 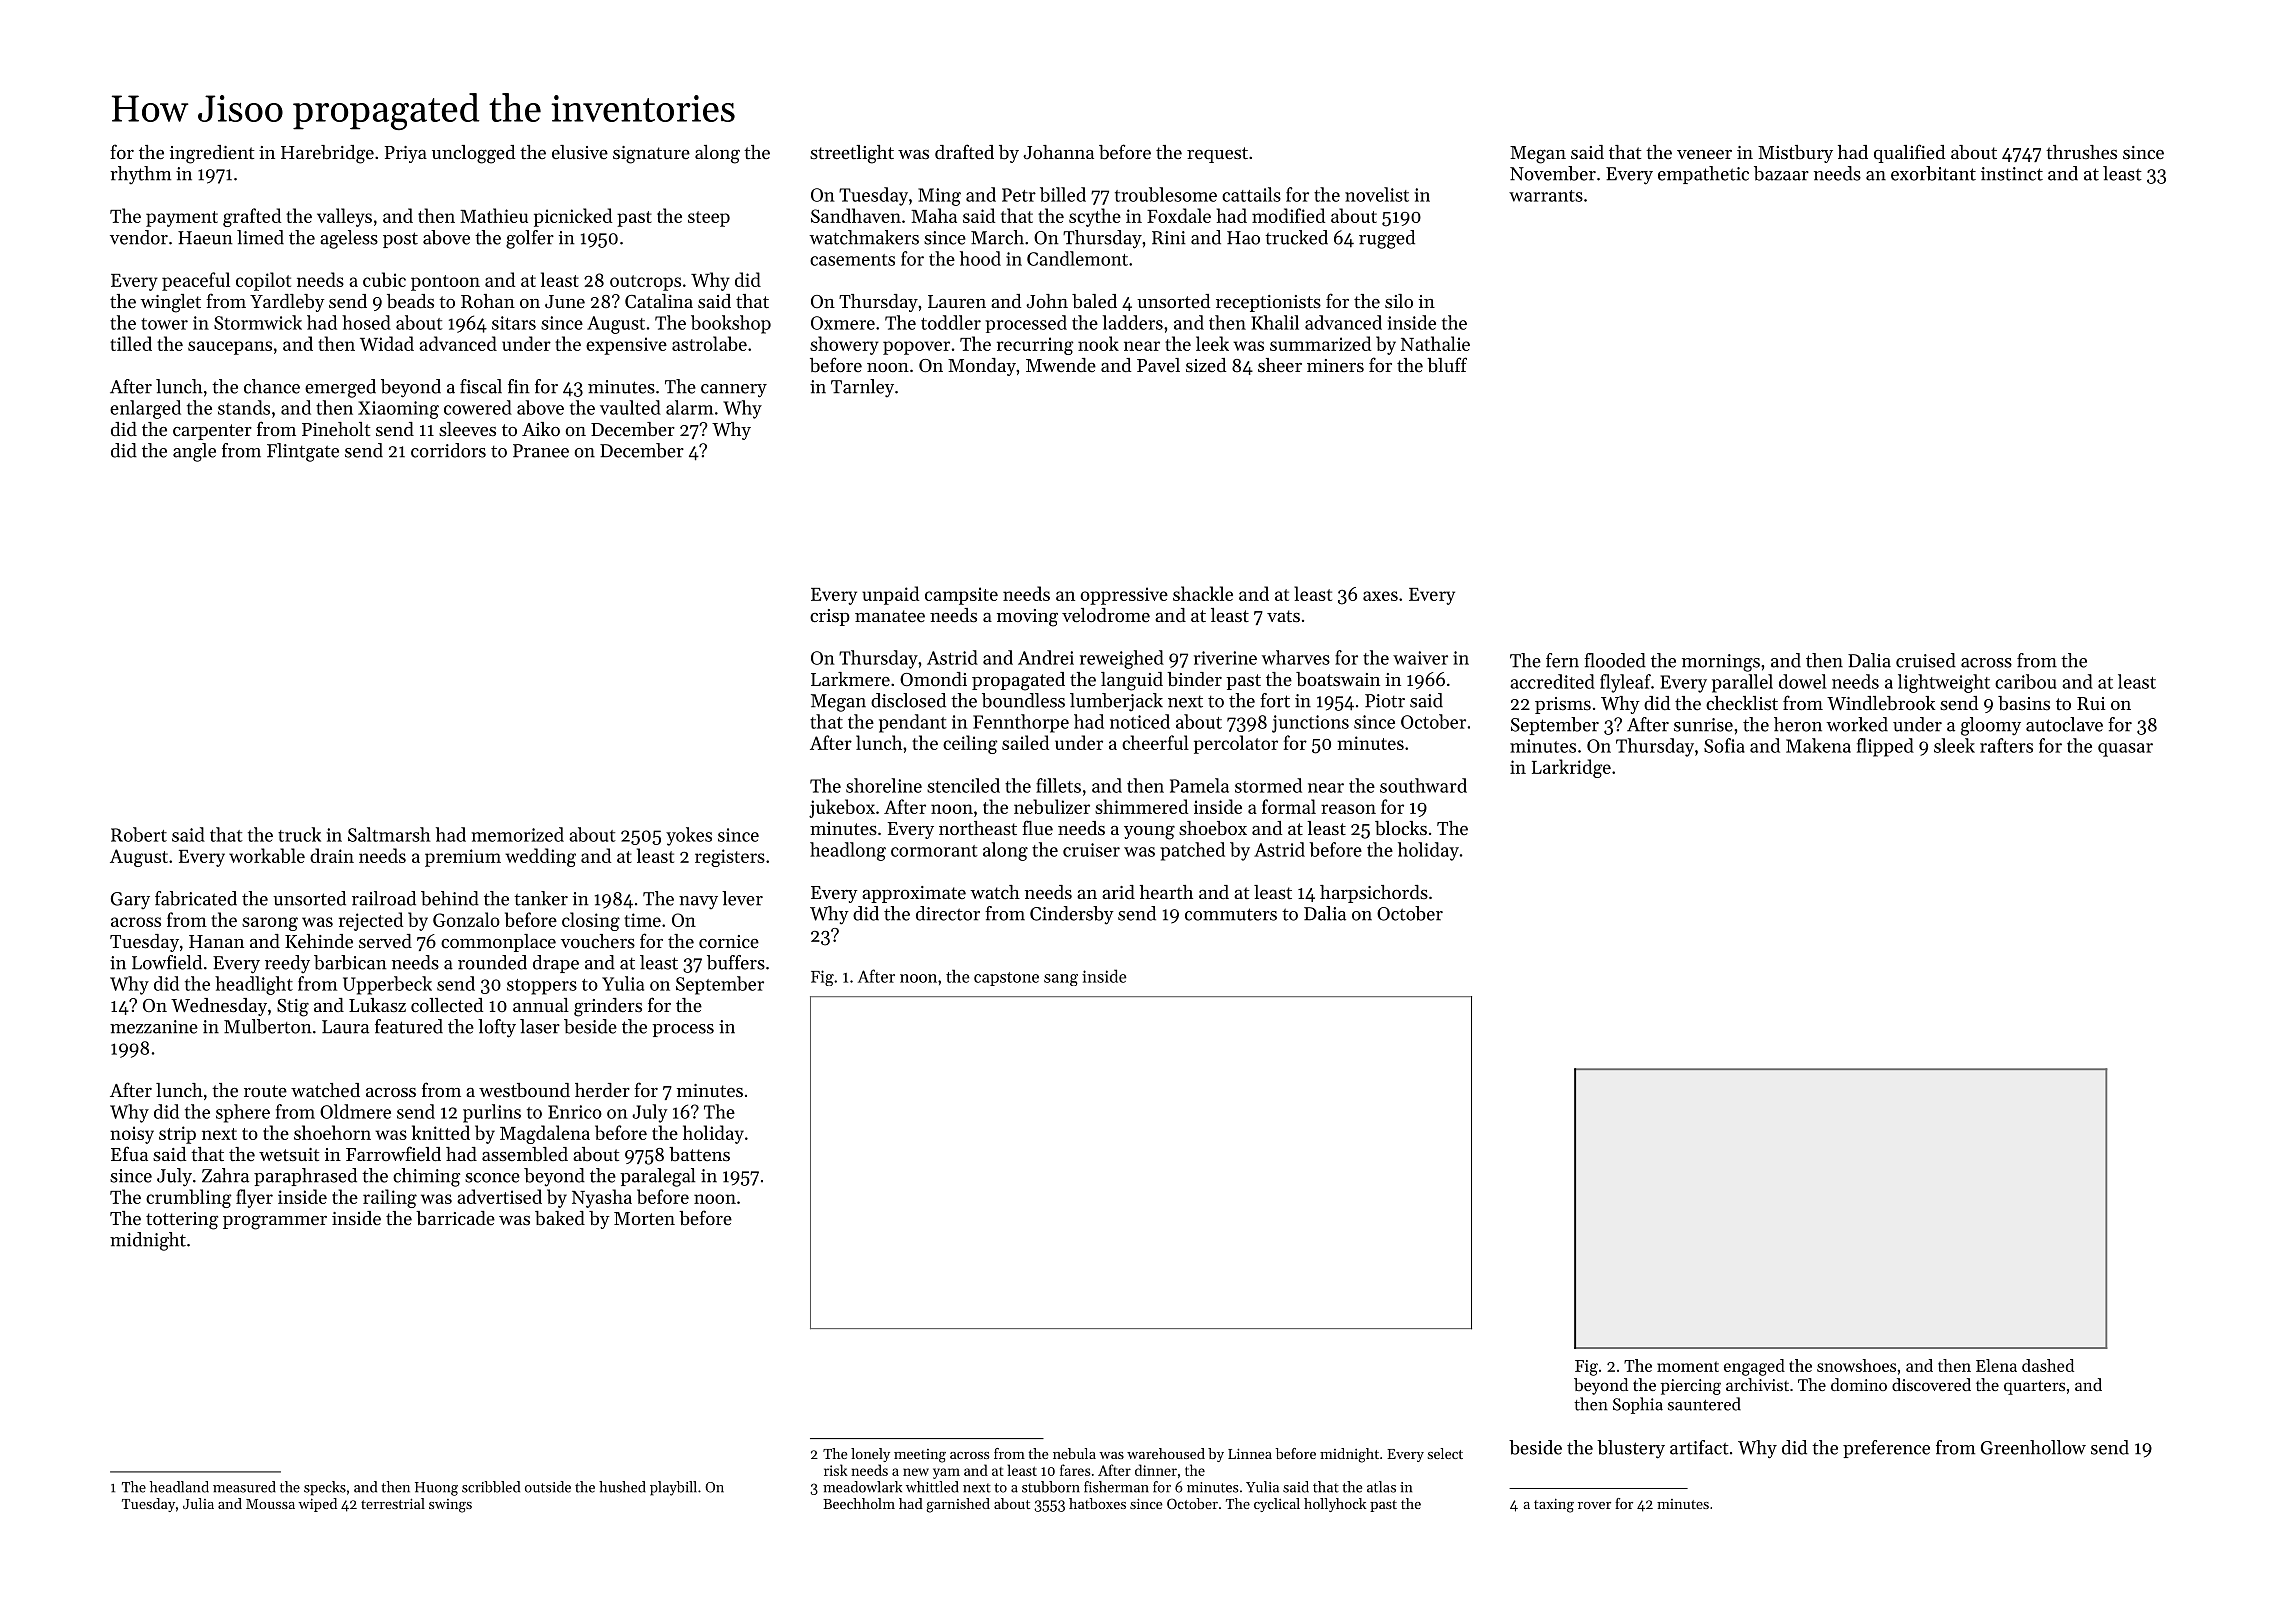 I want to click on dashed, so click(x=2048, y=1365).
